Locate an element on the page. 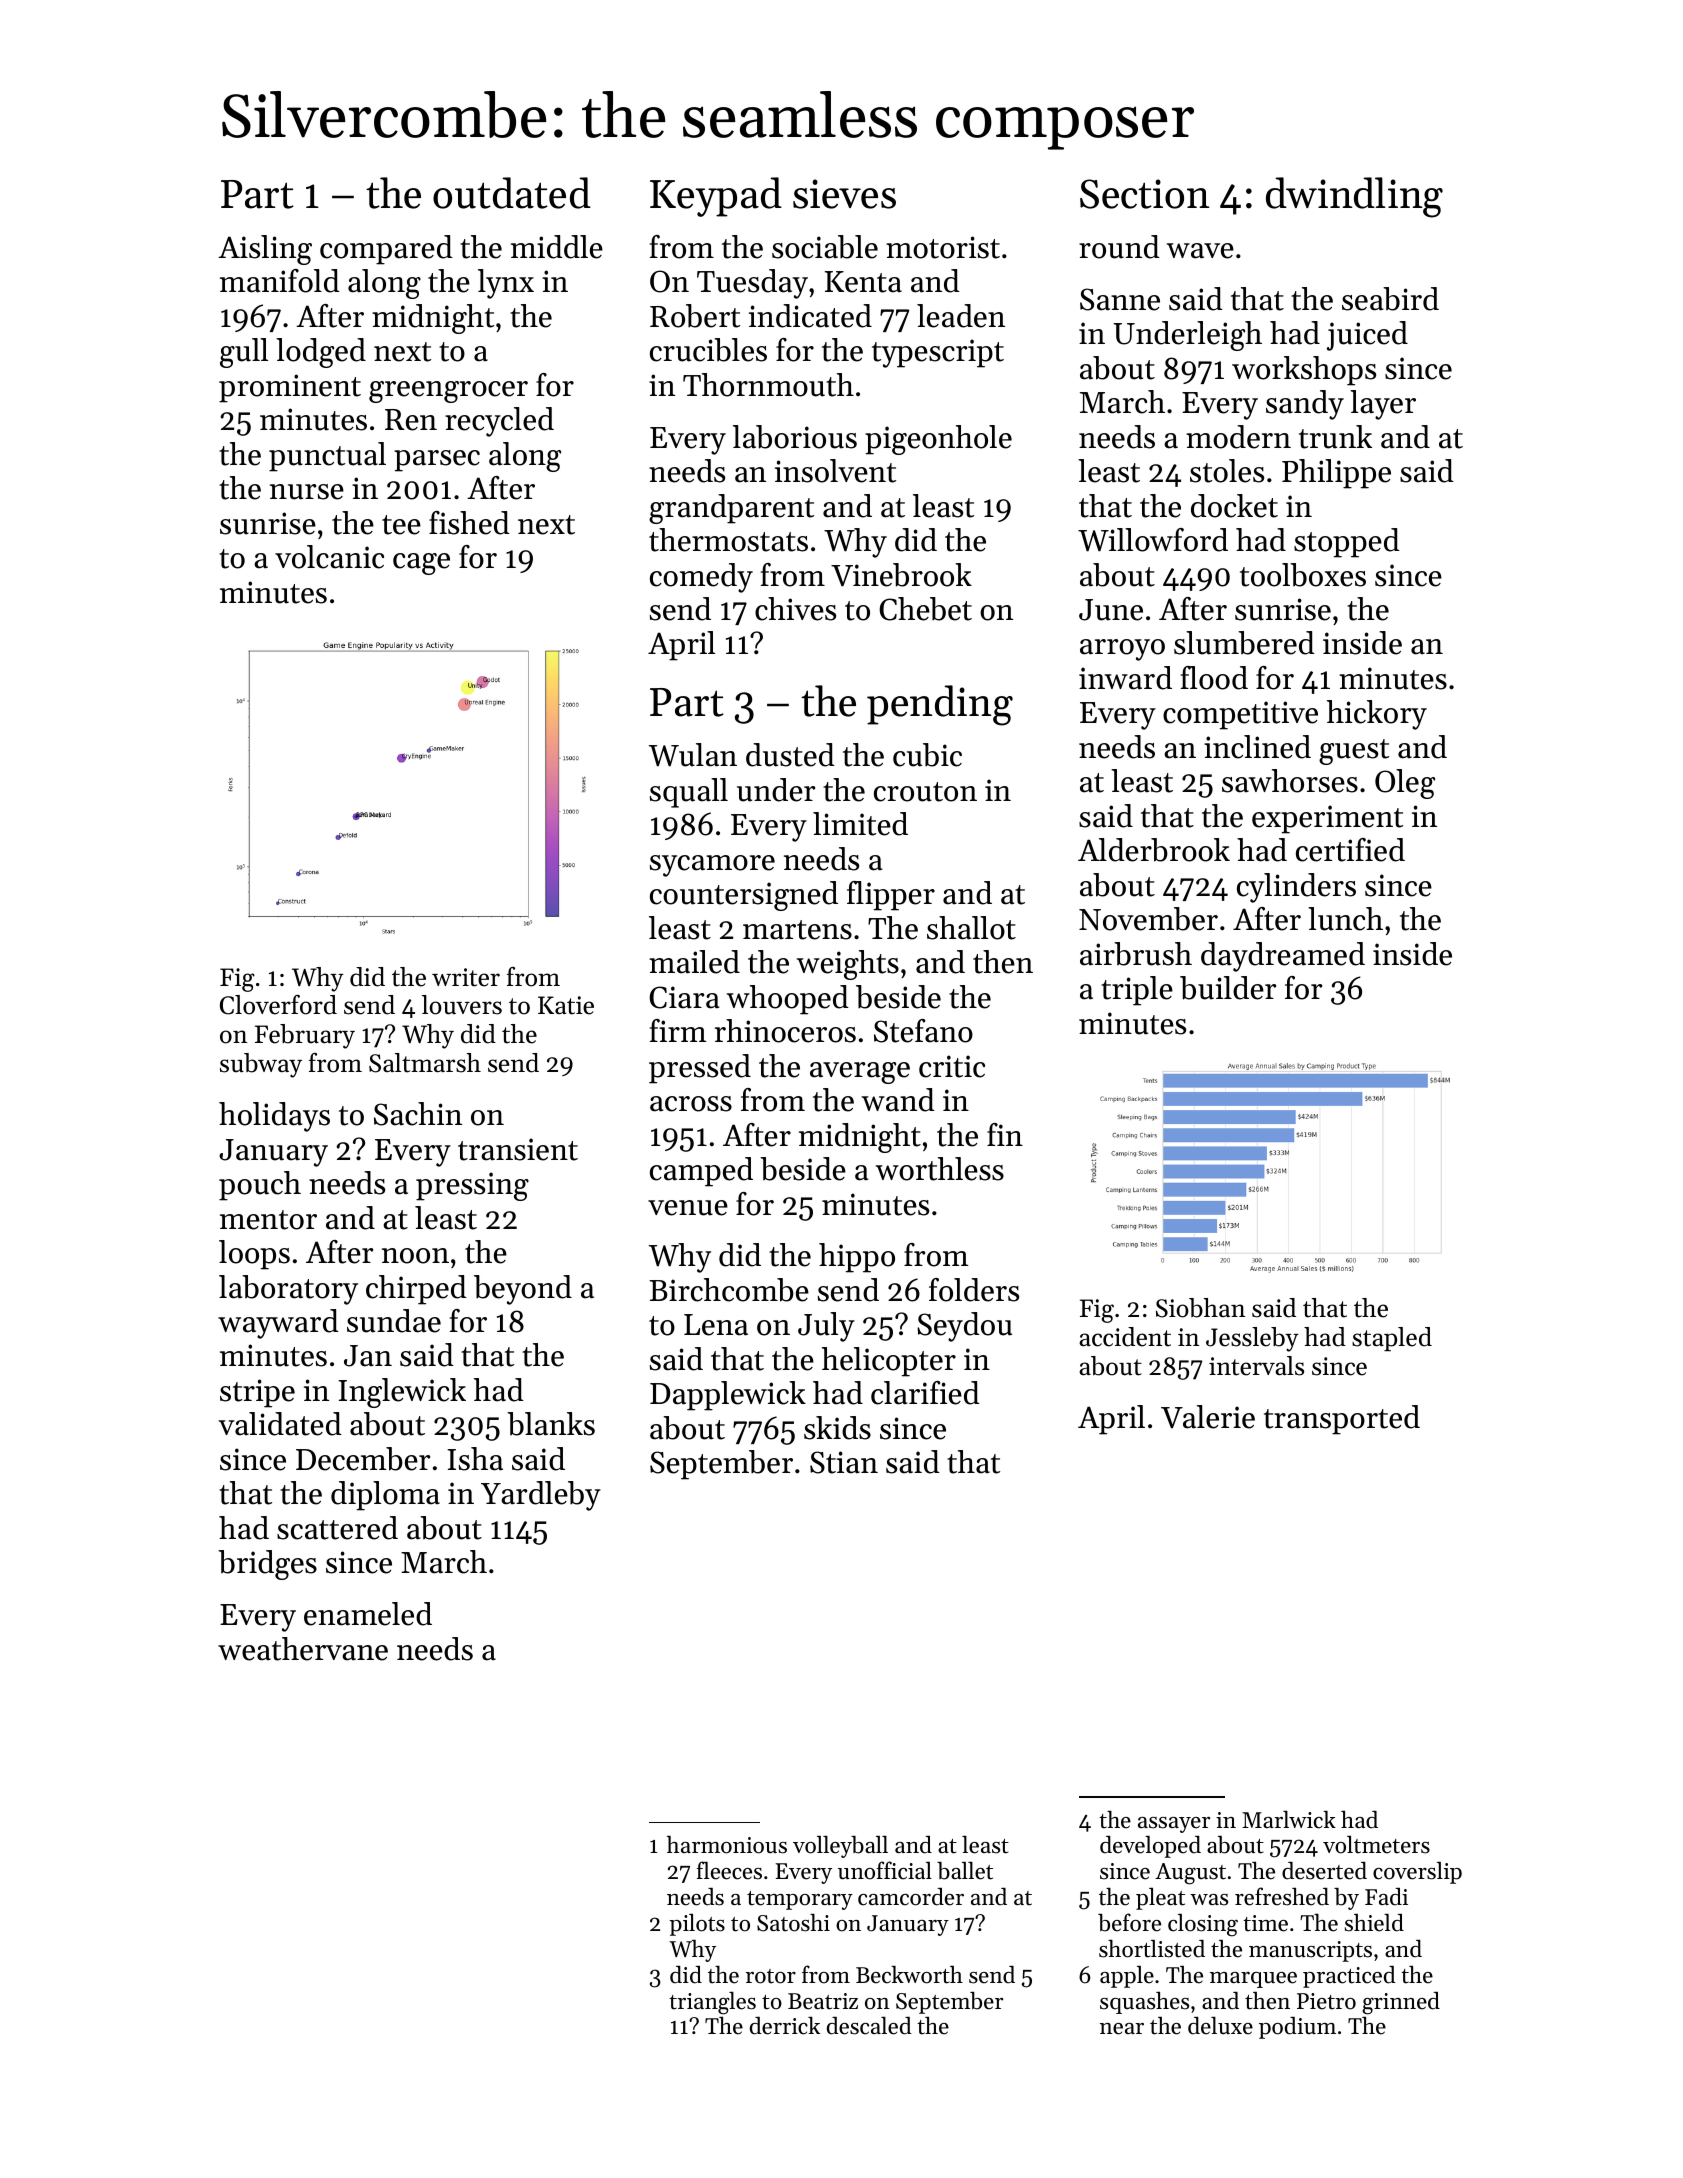 The width and height of the image is (1683, 2178). gull is located at coordinates (244, 353).
